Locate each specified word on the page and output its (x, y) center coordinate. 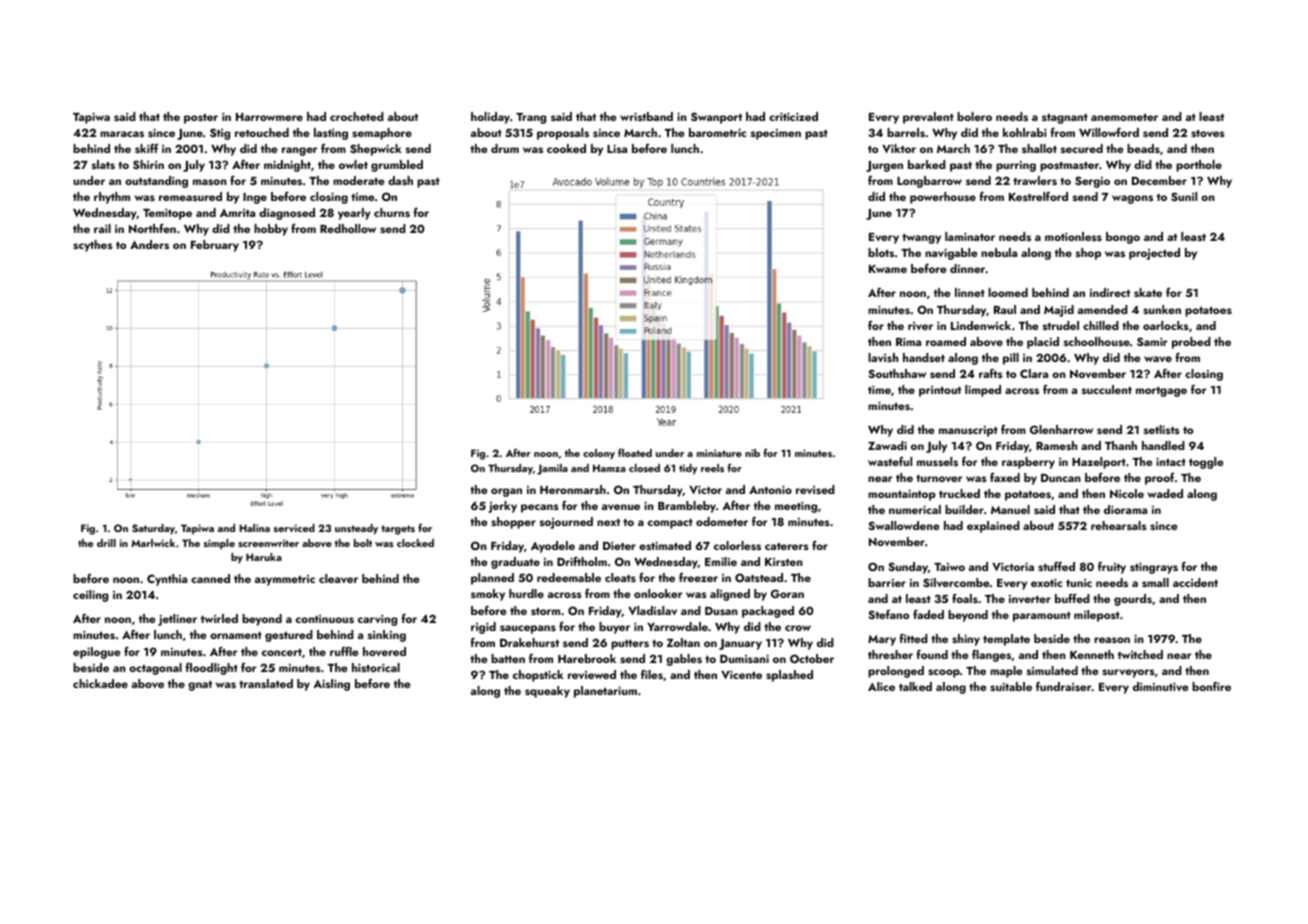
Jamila (552, 469)
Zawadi (887, 445)
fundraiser (1064, 686)
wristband (646, 116)
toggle (1206, 463)
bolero (974, 116)
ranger (299, 151)
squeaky (547, 692)
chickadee (100, 683)
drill (106, 543)
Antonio (770, 489)
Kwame (888, 269)
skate (1148, 292)
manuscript (968, 431)
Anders (149, 244)
